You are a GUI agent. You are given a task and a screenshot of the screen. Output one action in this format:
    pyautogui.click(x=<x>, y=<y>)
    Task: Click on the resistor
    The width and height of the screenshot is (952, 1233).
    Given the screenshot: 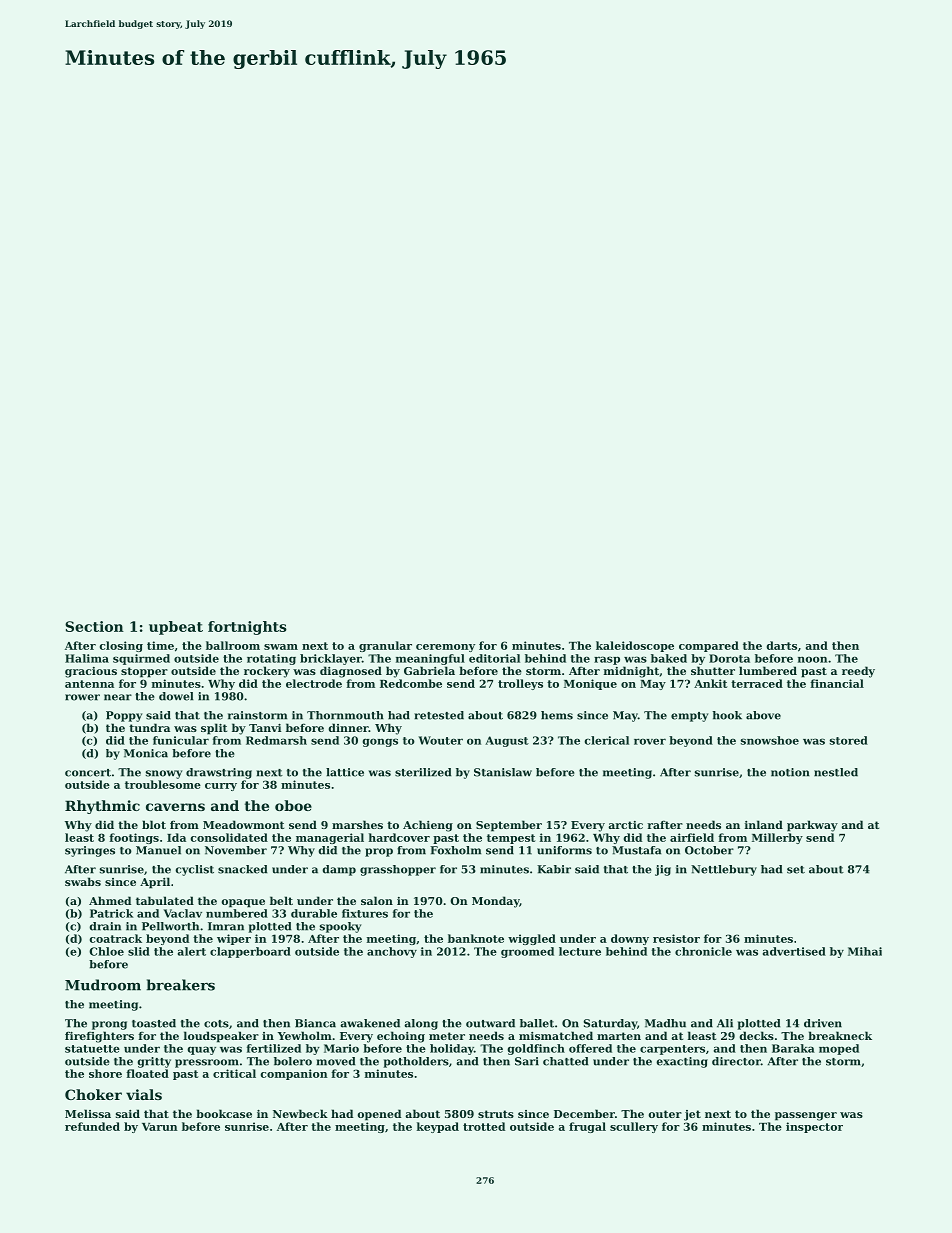 What is the action you would take?
    pyautogui.click(x=676, y=938)
